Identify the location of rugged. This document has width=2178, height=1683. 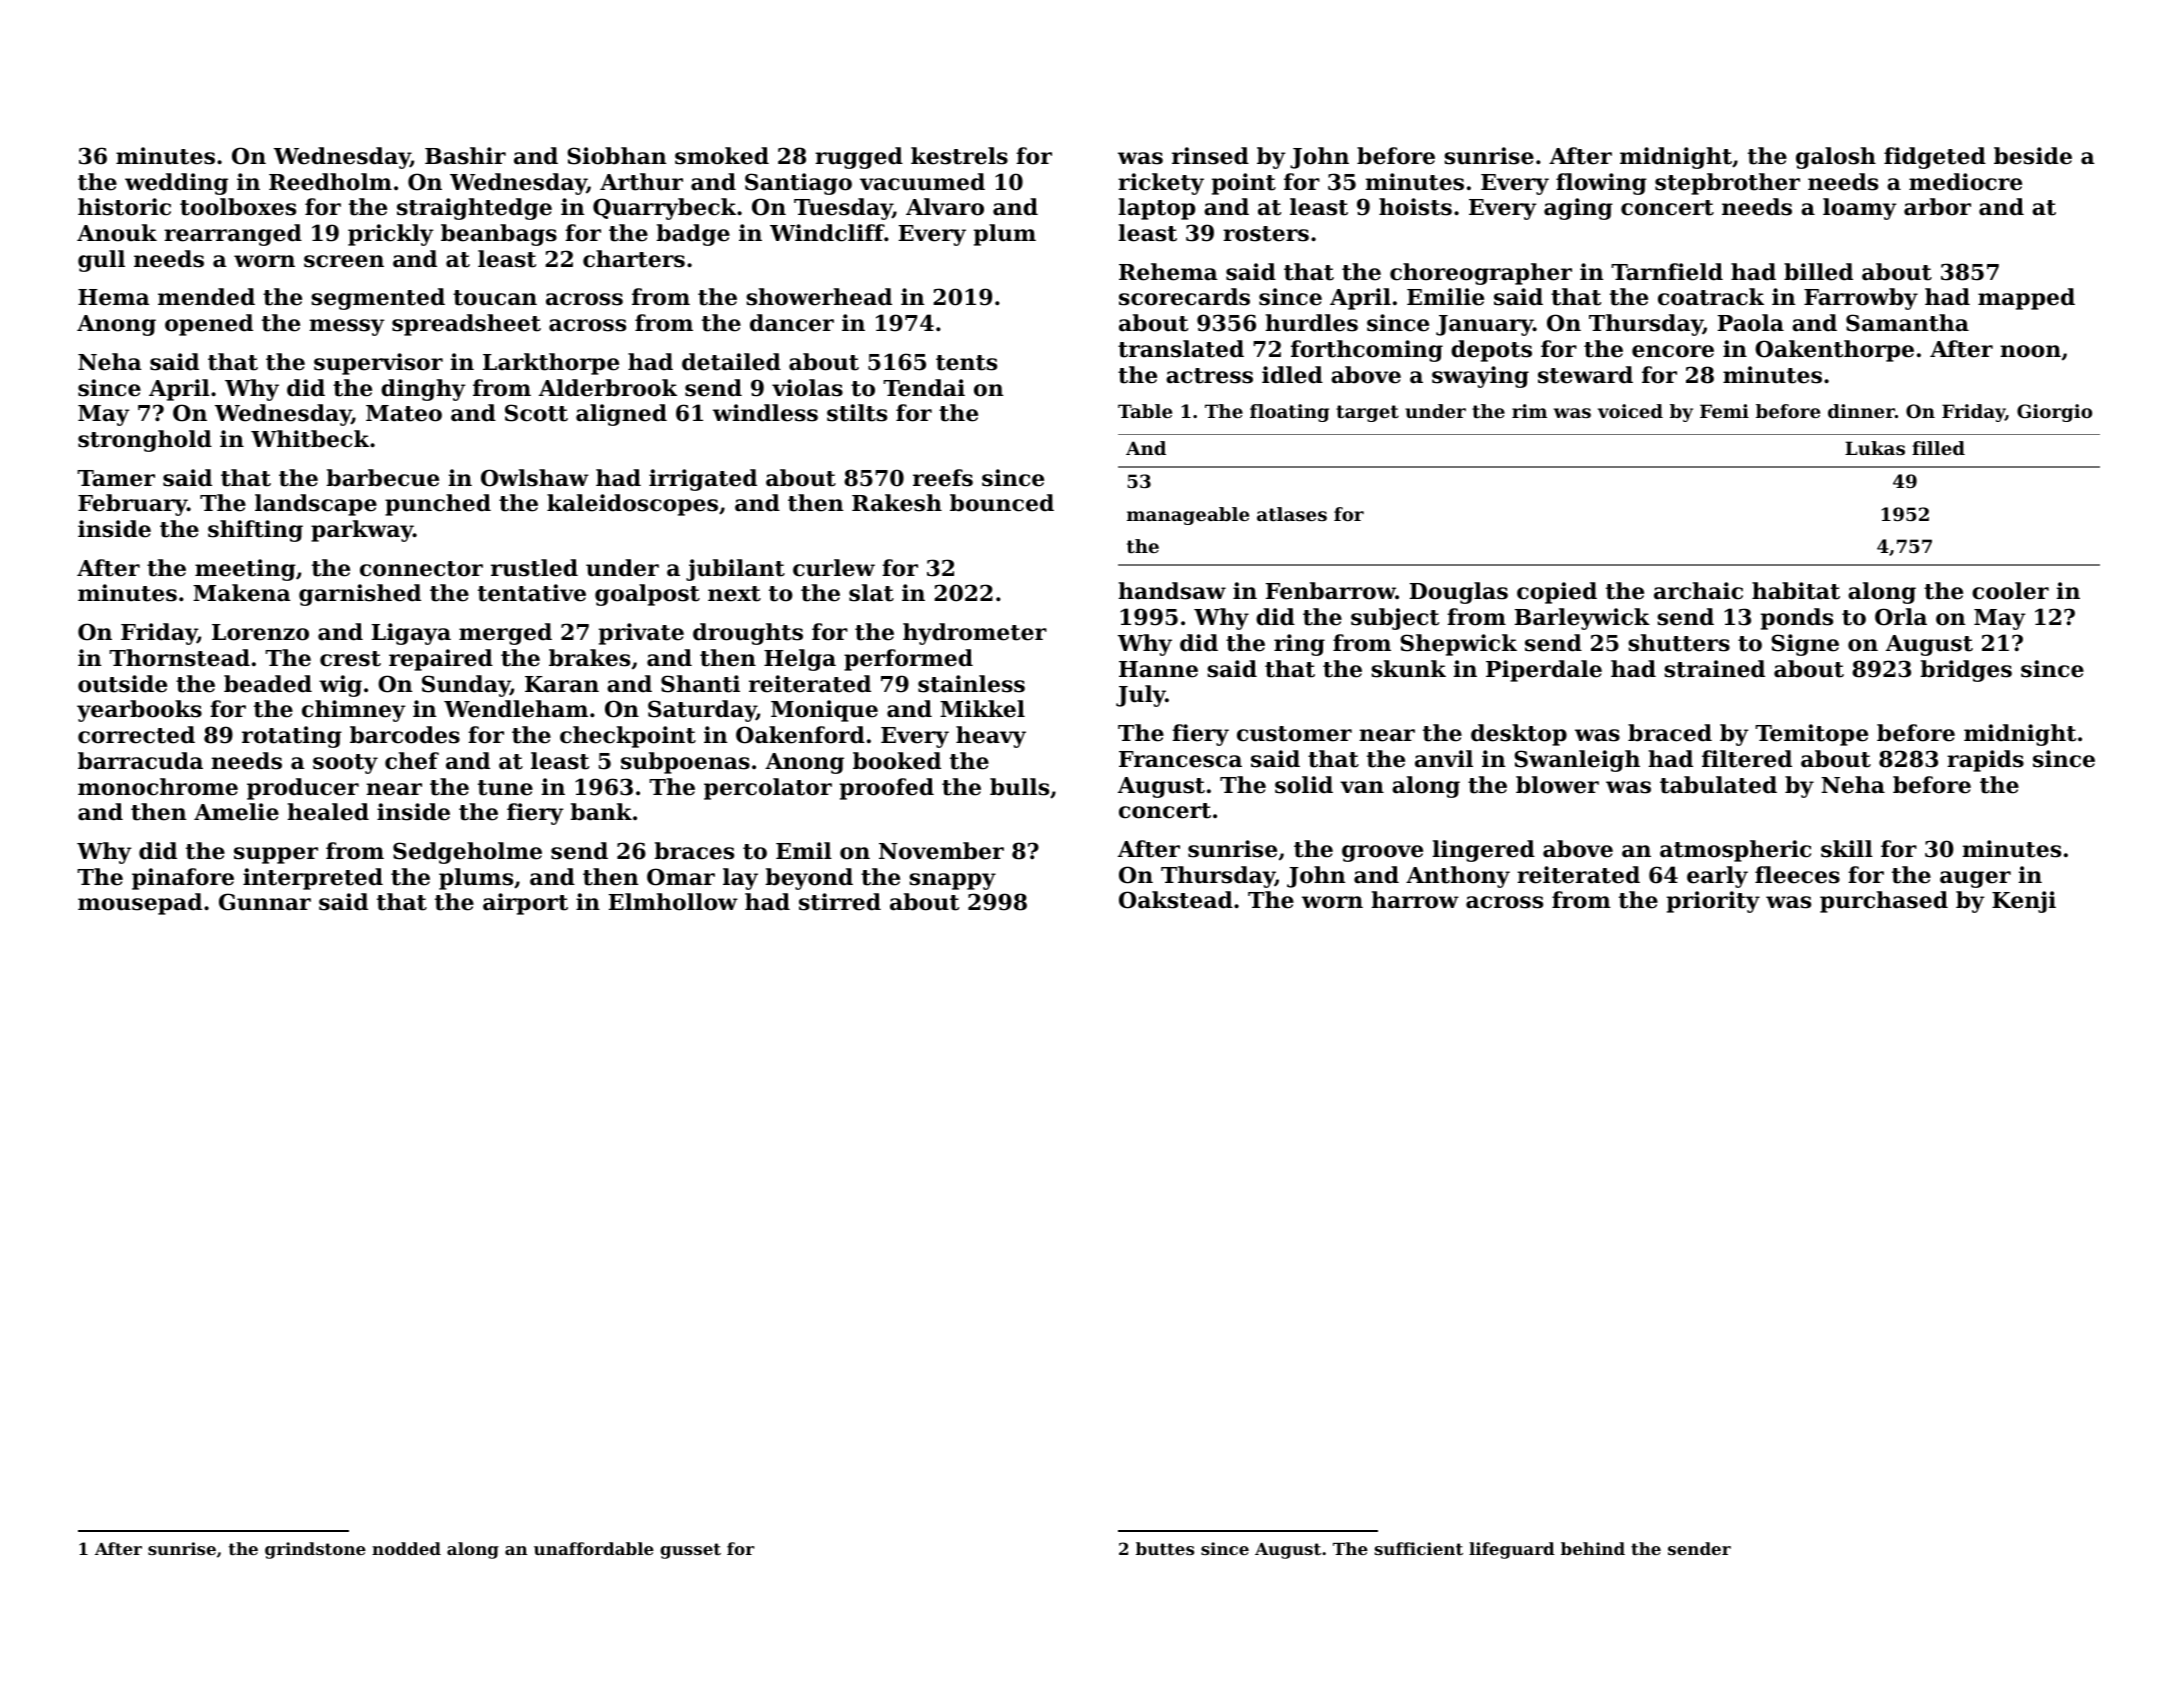
(859, 158).
